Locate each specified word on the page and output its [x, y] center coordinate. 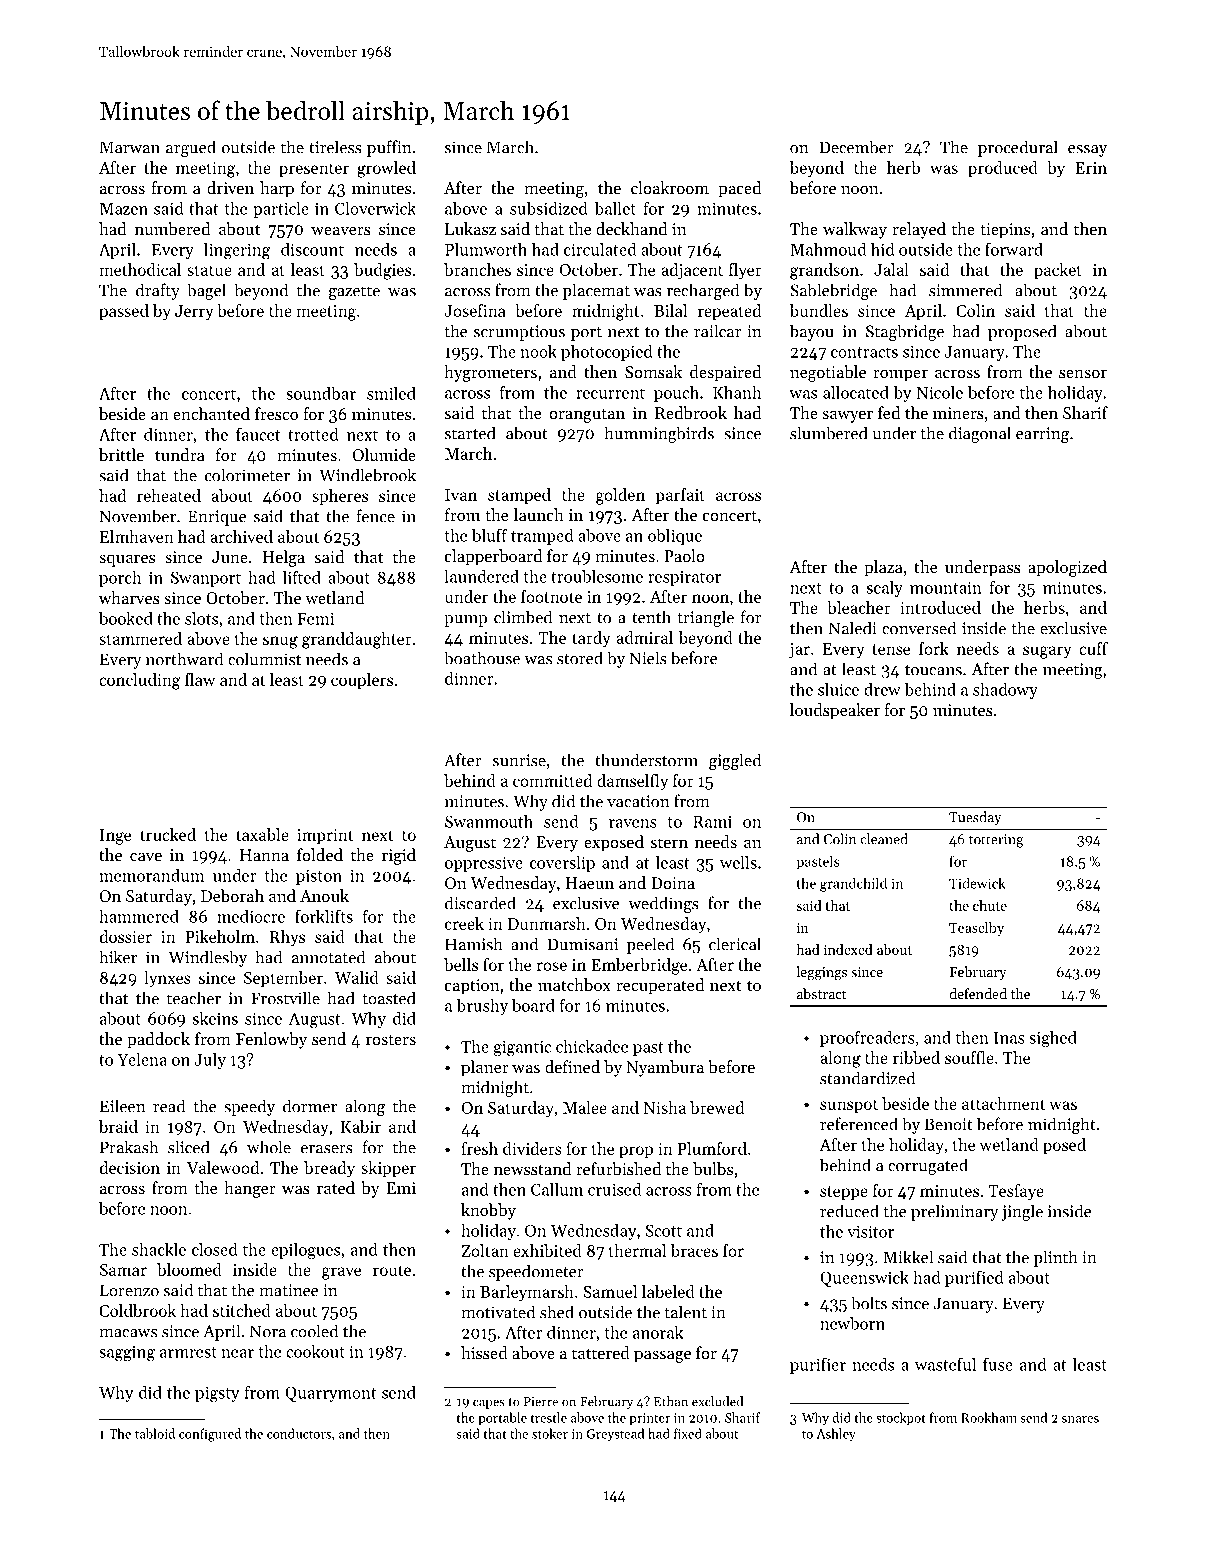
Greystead [616, 1435]
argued [191, 148]
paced [739, 189]
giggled [735, 761]
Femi [315, 618]
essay [1087, 151]
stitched [242, 1310]
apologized [1067, 568]
